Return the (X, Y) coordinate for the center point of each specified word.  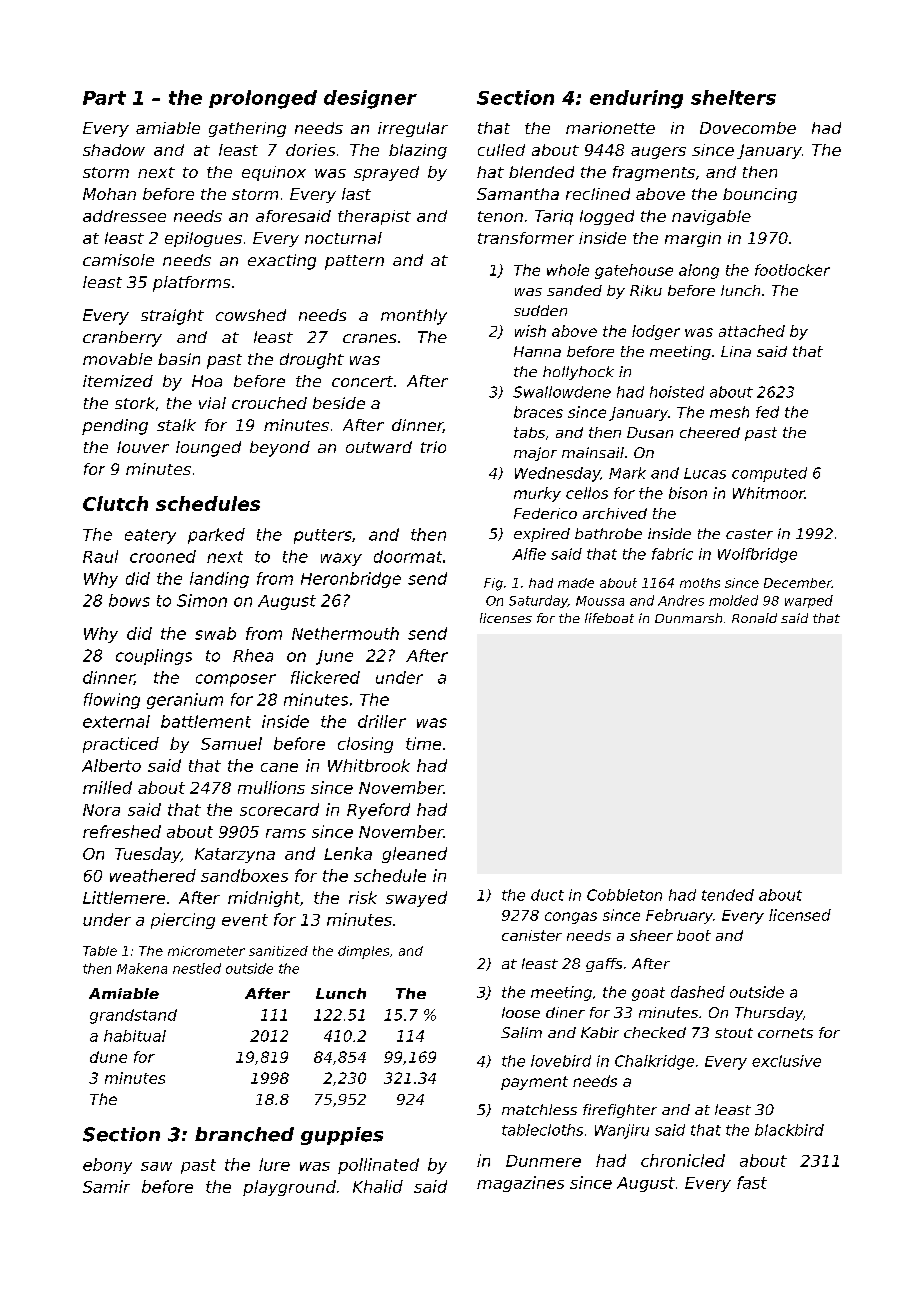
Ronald (754, 618)
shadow (114, 150)
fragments (654, 173)
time (423, 743)
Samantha (518, 194)
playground (289, 1188)
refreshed (122, 831)
